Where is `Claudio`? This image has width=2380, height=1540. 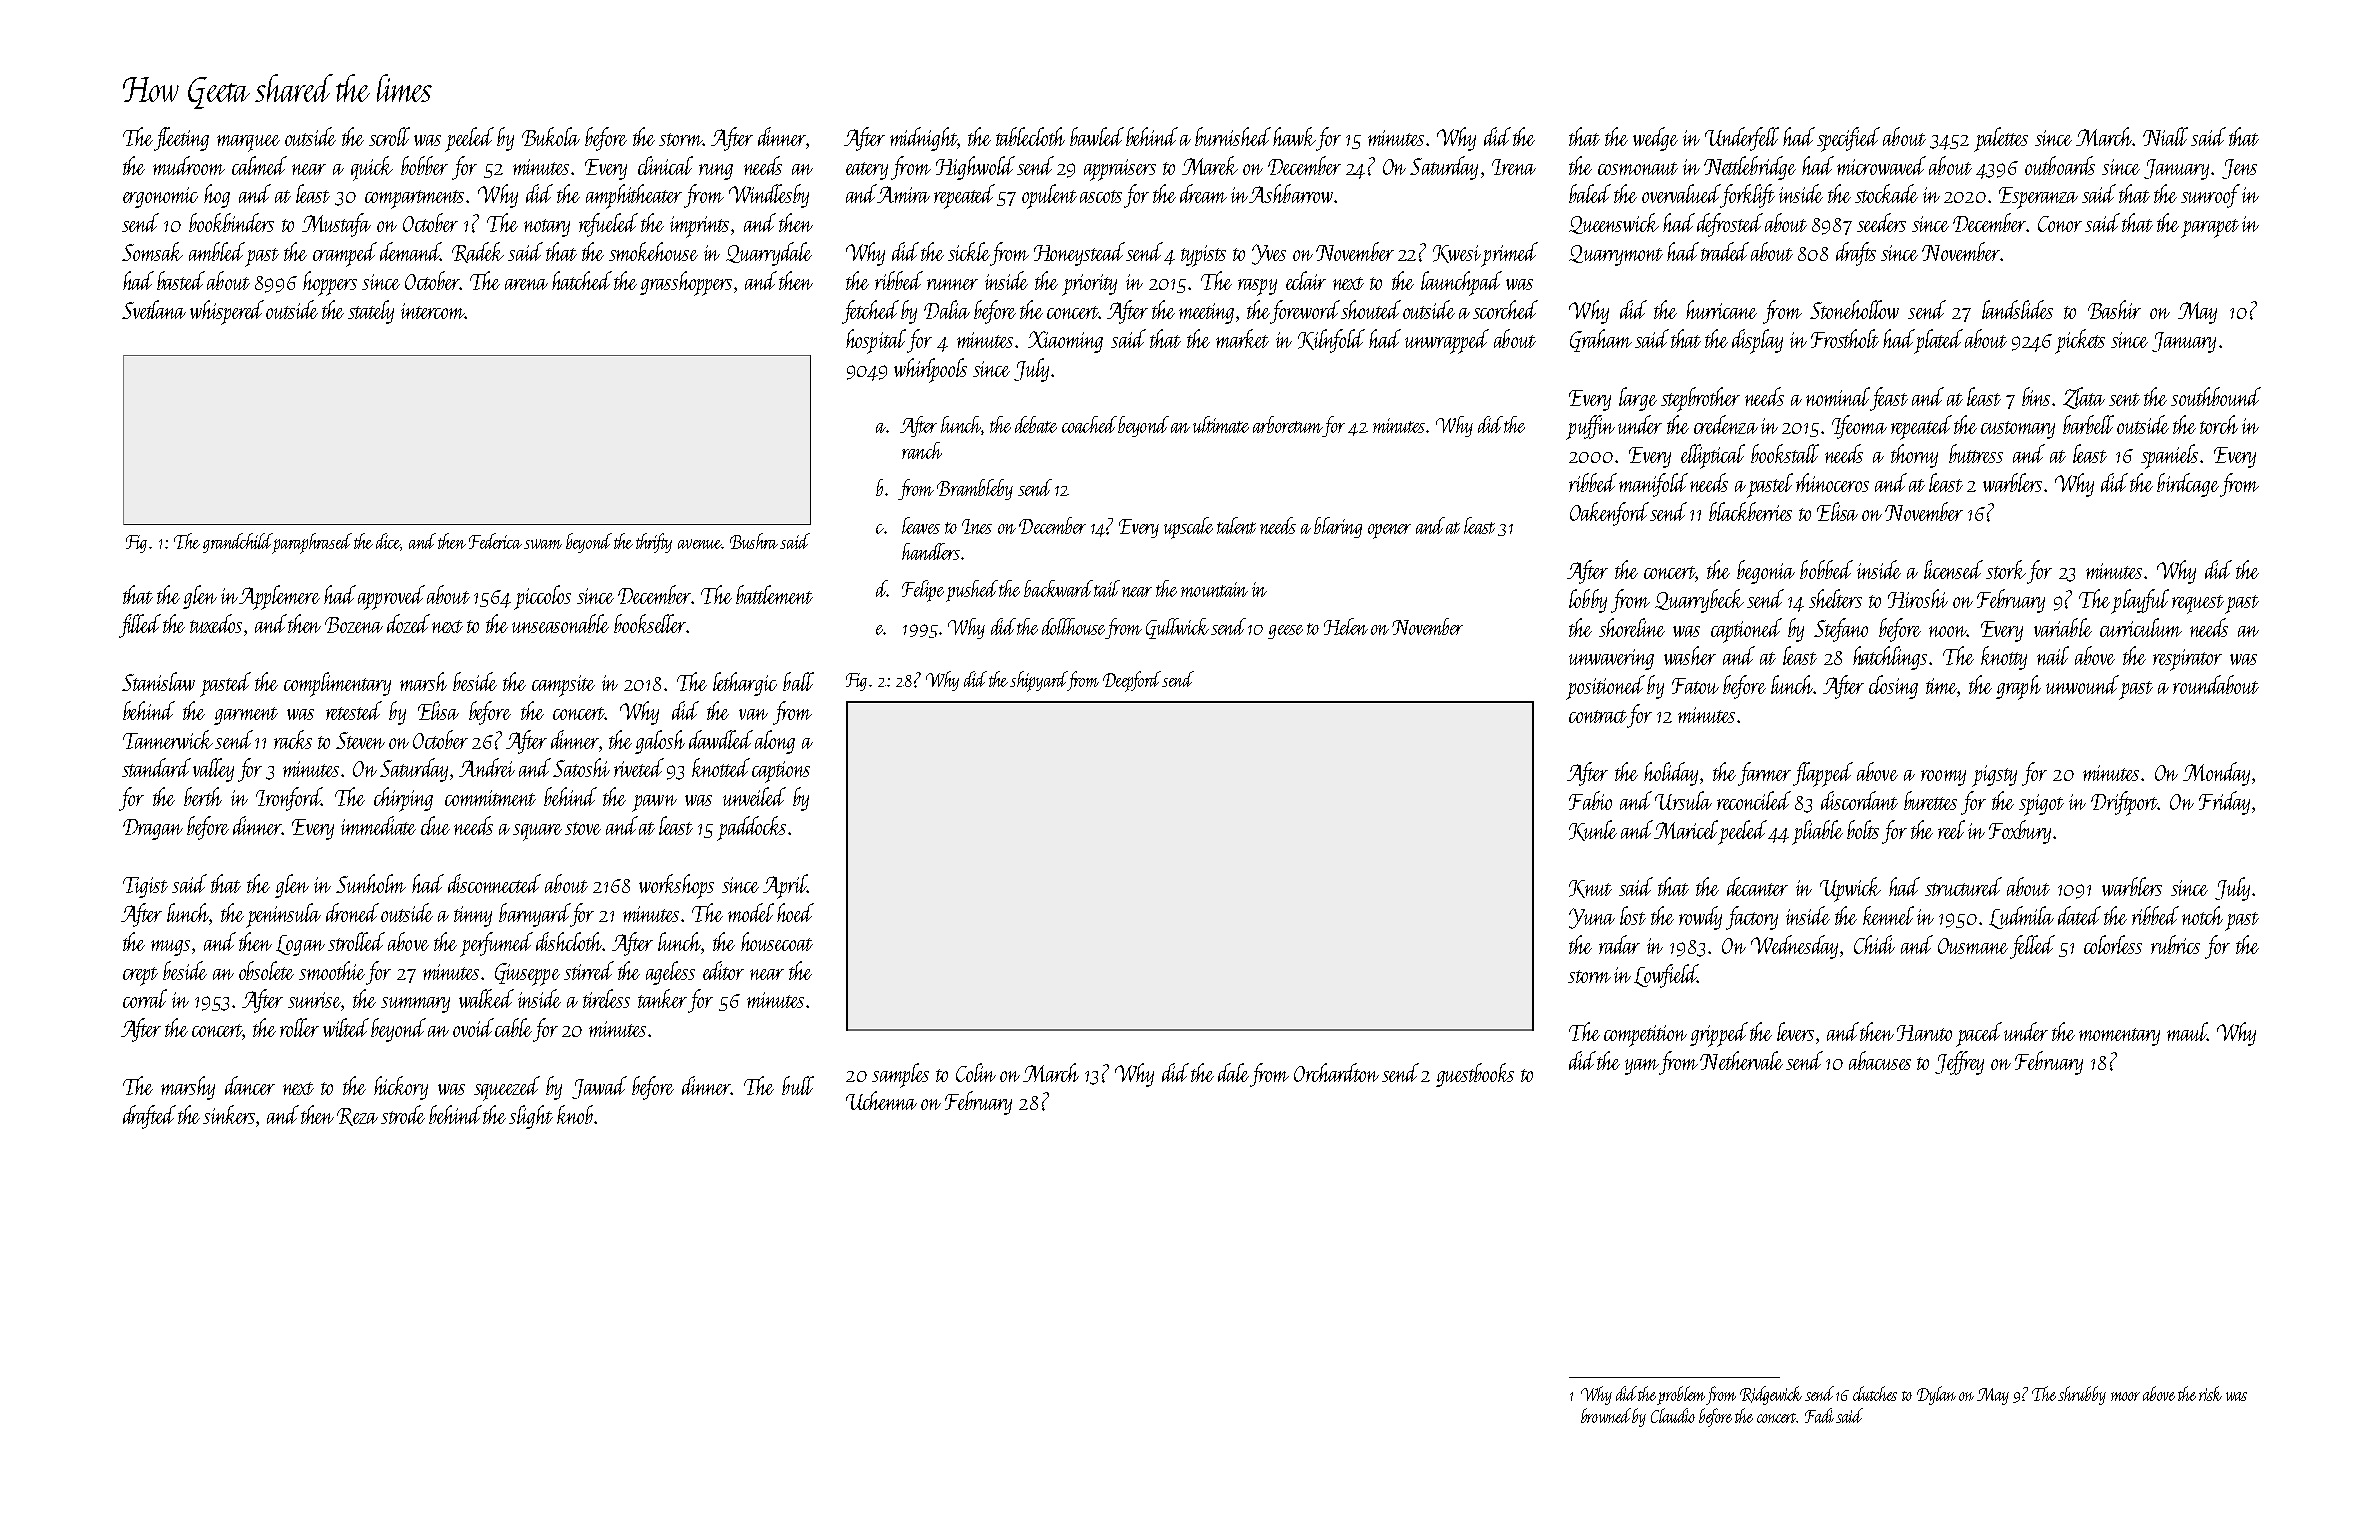
Claudio is located at coordinates (1673, 1415).
